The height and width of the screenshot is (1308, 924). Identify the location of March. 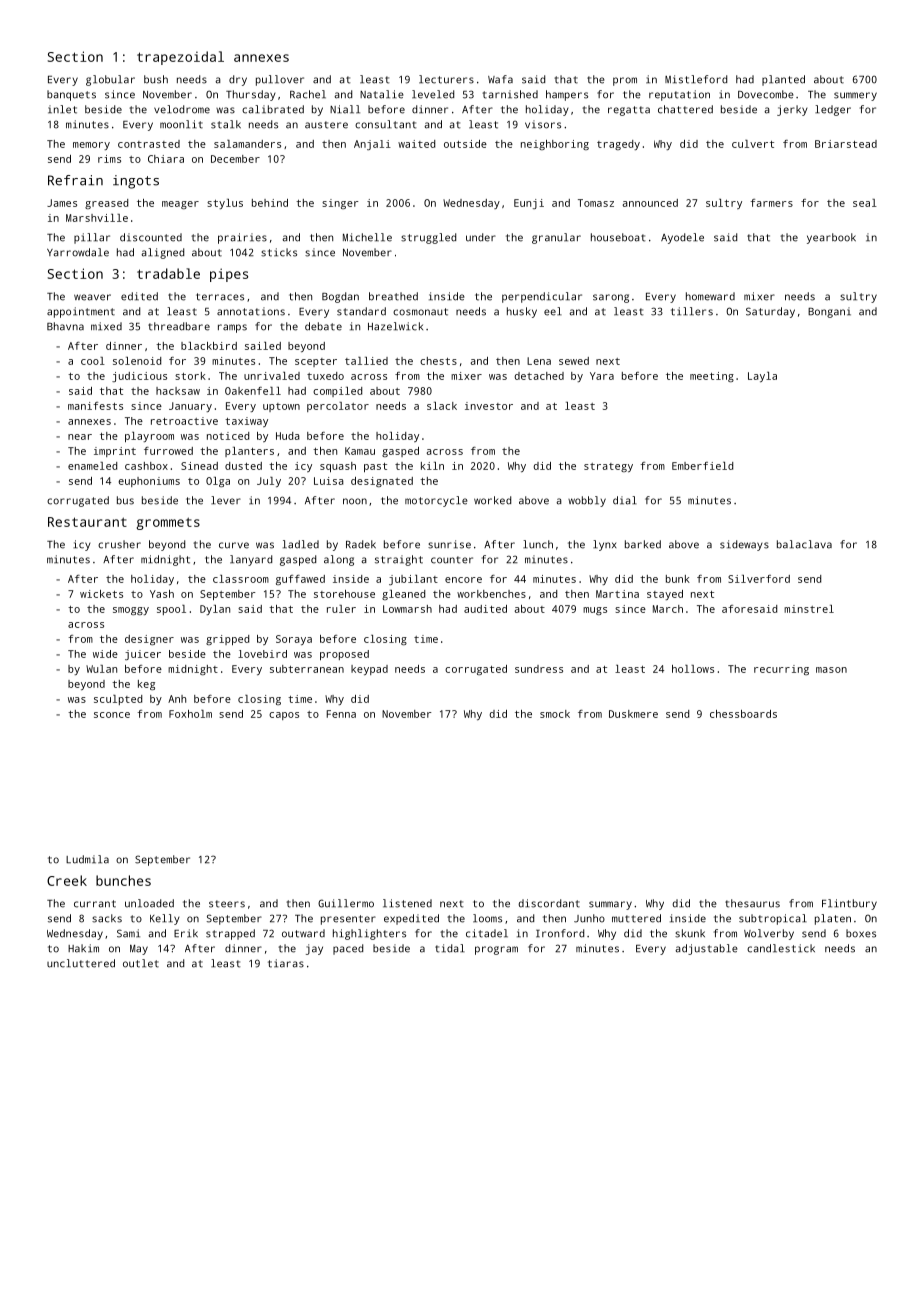
(668, 609).
